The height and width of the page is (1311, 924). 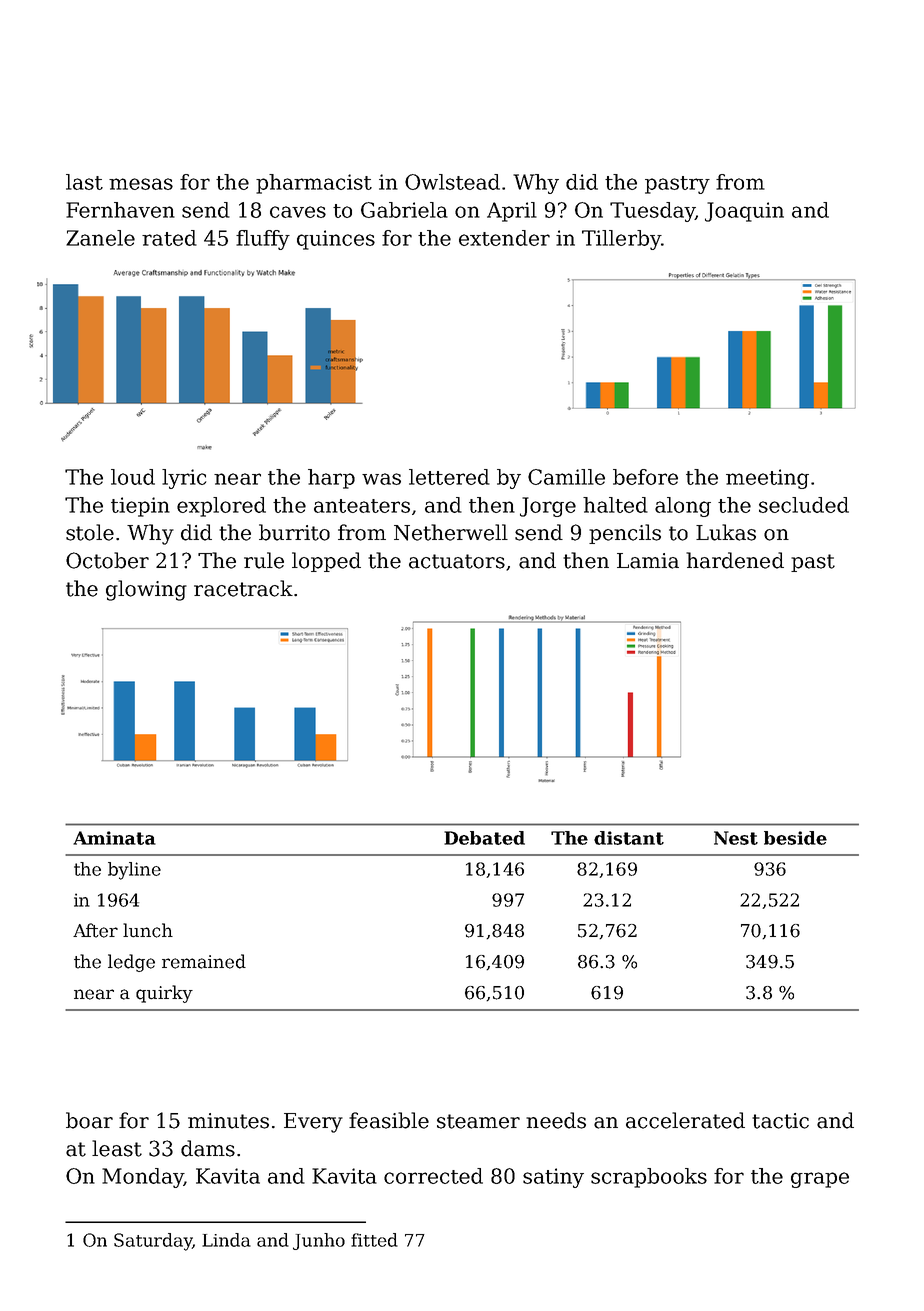 I want to click on hardened, so click(x=735, y=560).
